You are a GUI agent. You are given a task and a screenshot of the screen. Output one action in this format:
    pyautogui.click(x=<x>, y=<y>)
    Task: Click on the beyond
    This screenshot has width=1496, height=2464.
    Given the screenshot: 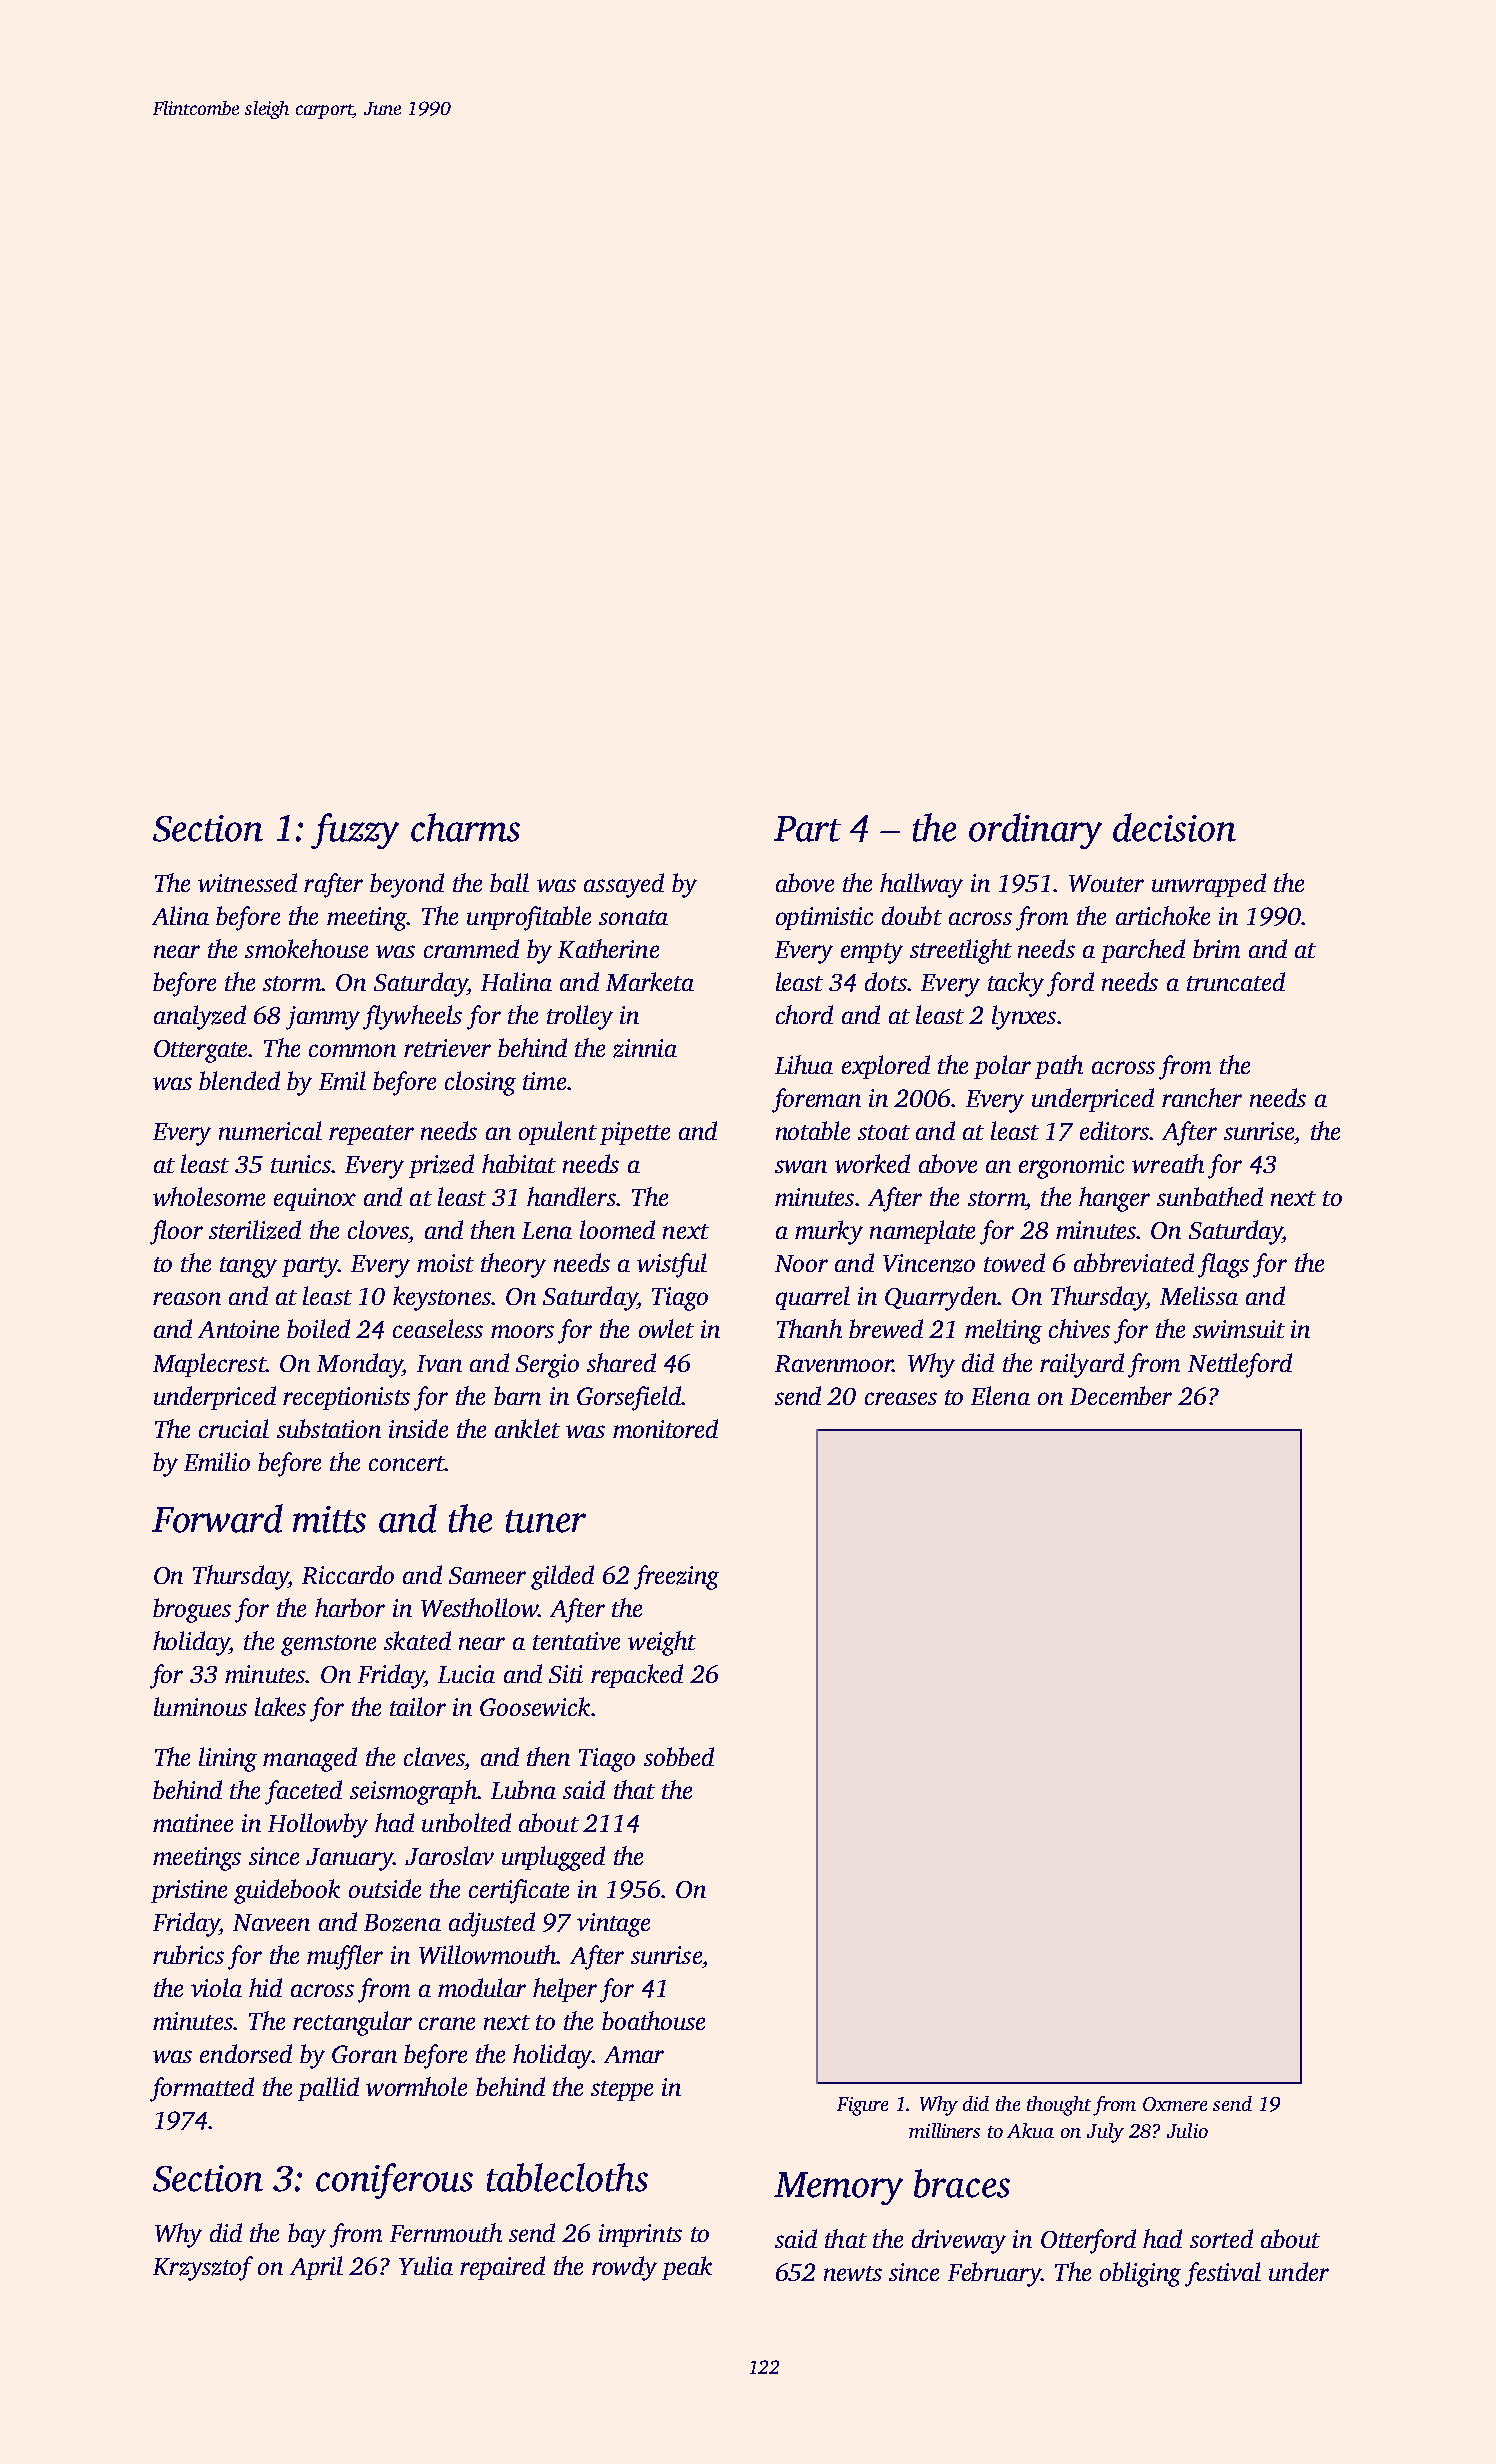 What is the action you would take?
    pyautogui.click(x=407, y=885)
